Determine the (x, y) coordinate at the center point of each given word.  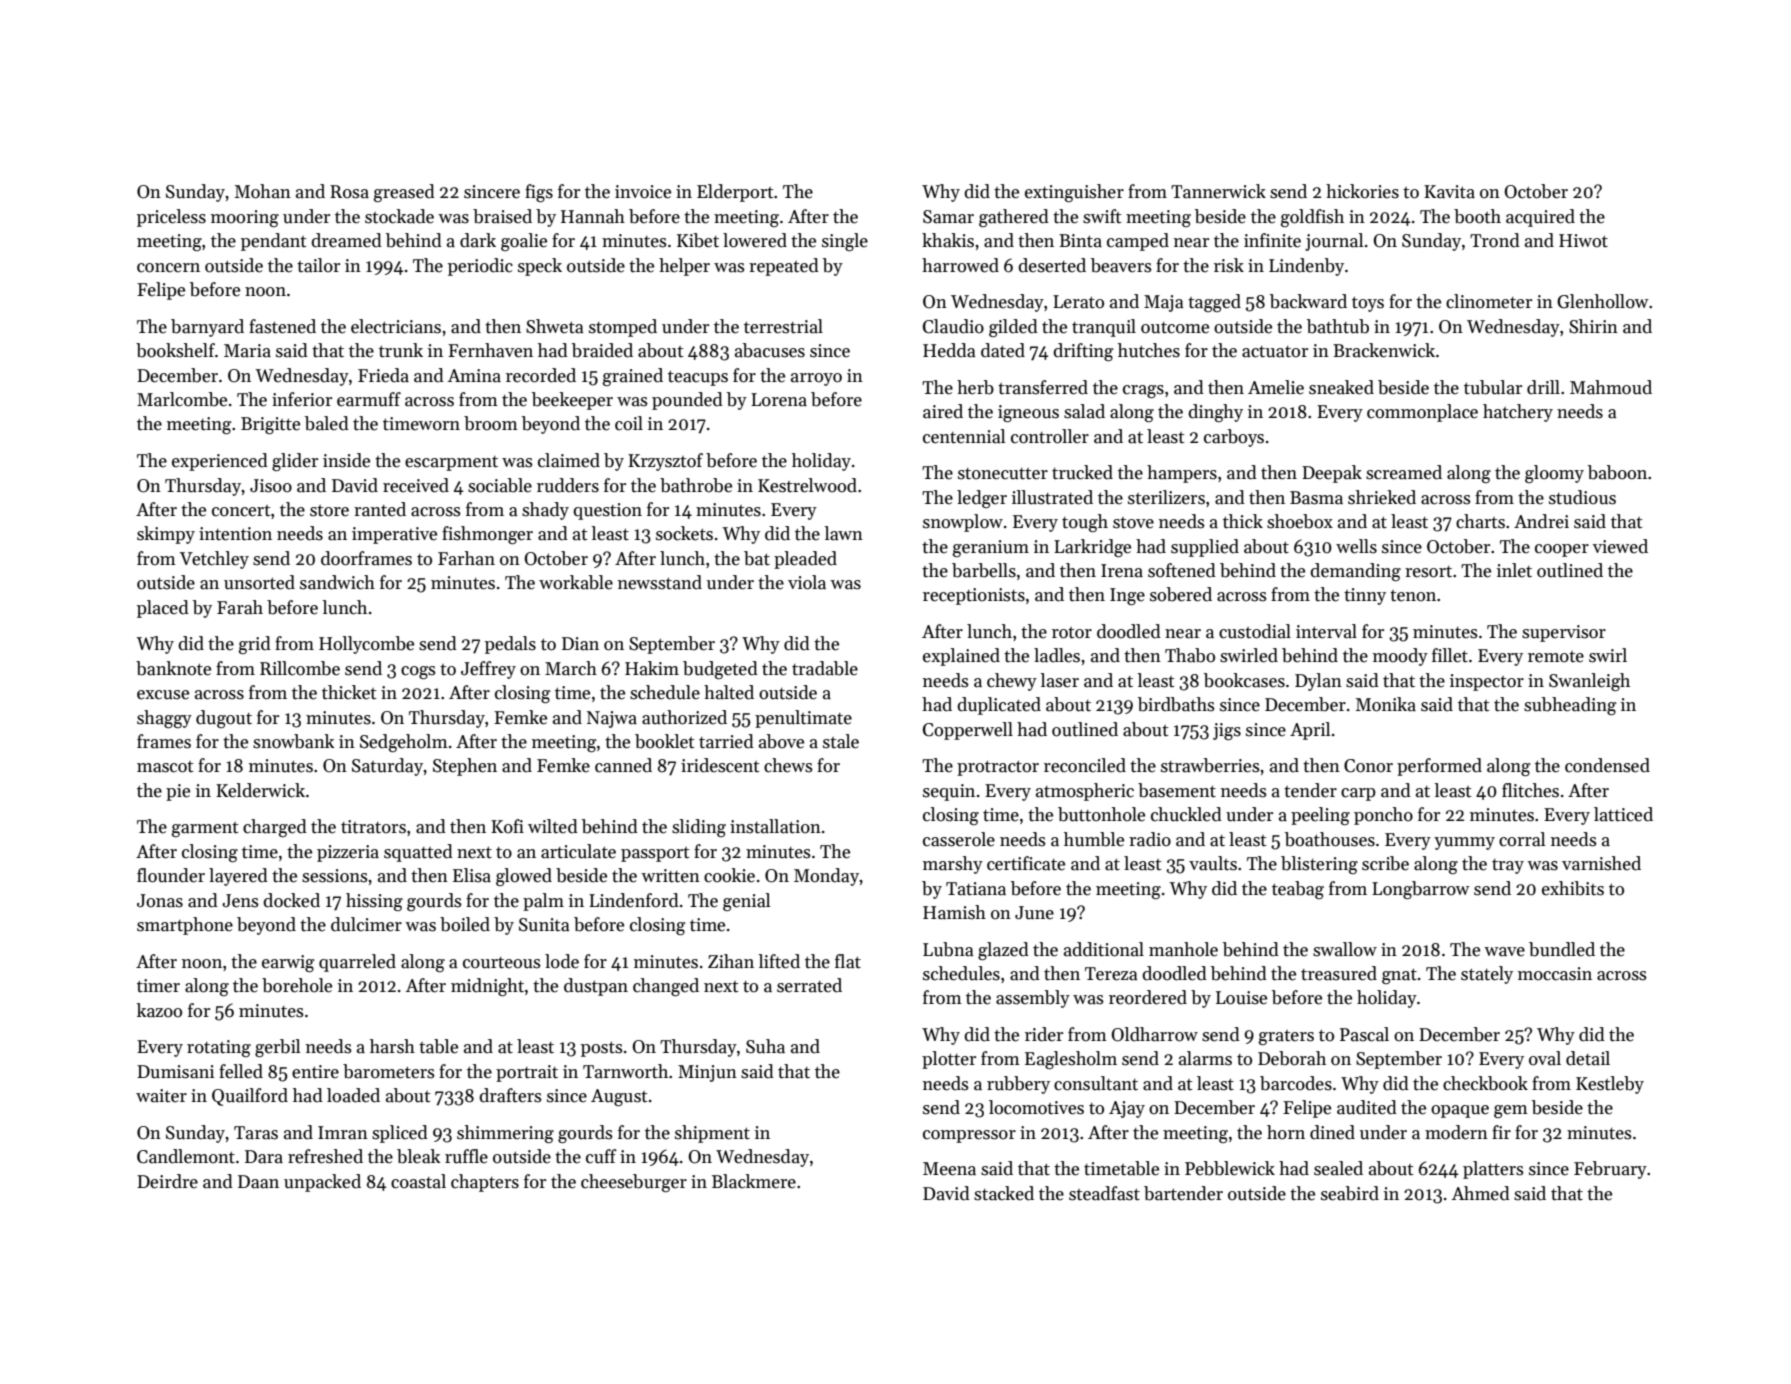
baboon (1617, 472)
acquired (1540, 218)
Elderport (735, 193)
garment (205, 829)
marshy (953, 865)
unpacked (322, 1183)
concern (168, 268)
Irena (1122, 571)
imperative (394, 535)
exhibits (1573, 888)
